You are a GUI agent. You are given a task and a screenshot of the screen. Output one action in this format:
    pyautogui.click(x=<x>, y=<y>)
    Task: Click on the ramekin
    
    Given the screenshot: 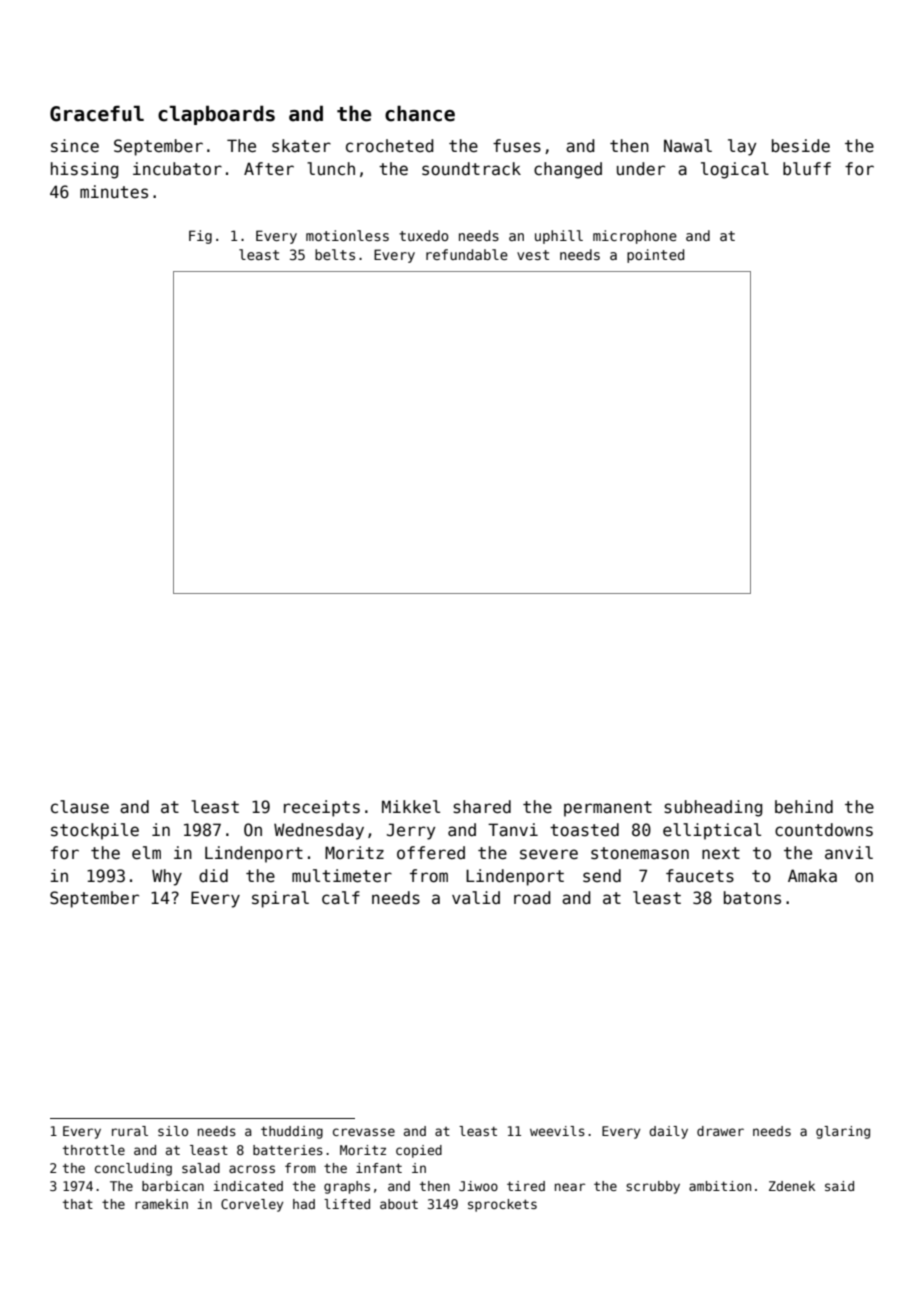 What is the action you would take?
    pyautogui.click(x=161, y=1204)
